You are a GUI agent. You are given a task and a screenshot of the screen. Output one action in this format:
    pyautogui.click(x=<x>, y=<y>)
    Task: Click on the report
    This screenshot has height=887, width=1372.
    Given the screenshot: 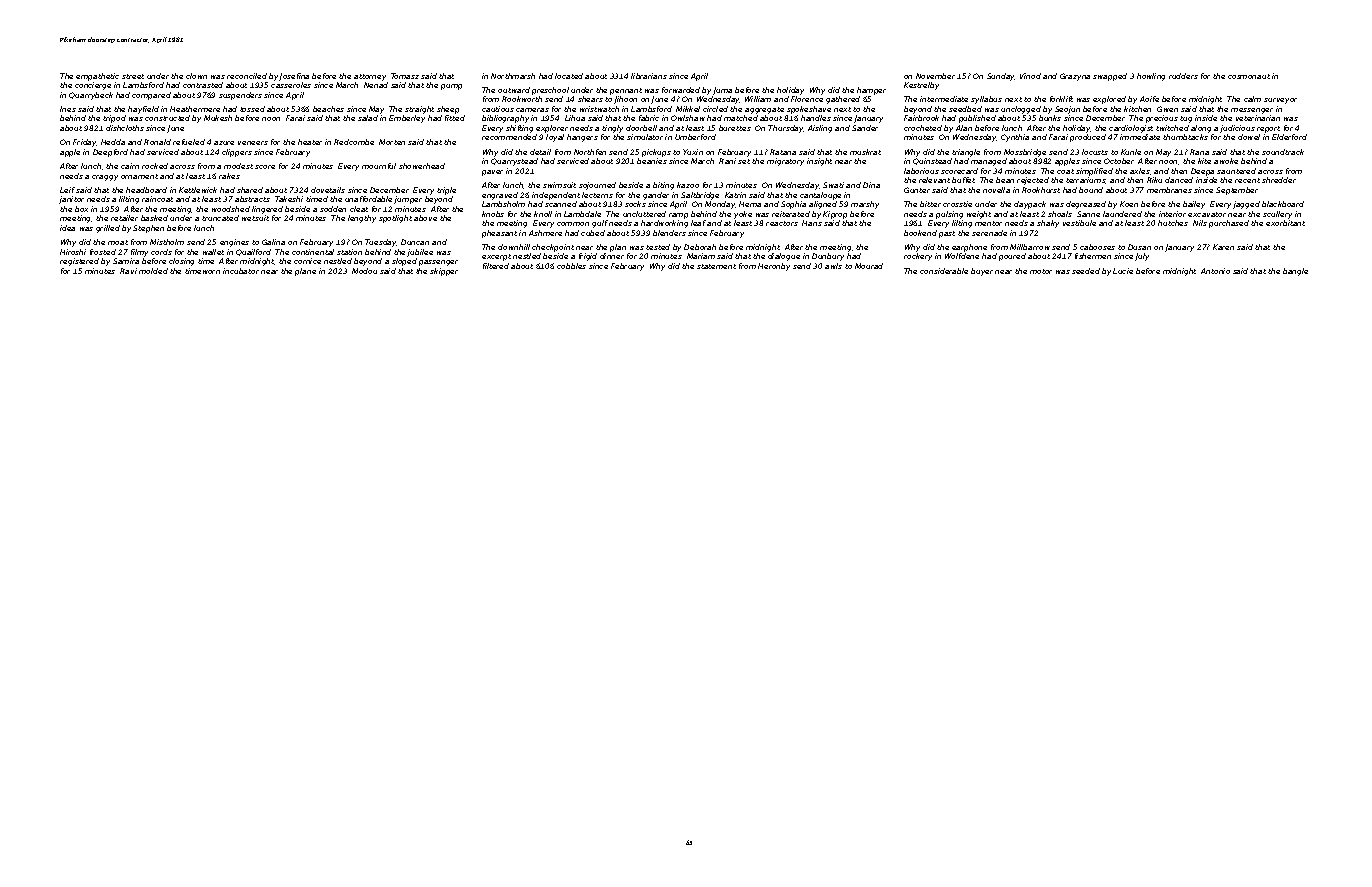 What is the action you would take?
    pyautogui.click(x=1268, y=129)
